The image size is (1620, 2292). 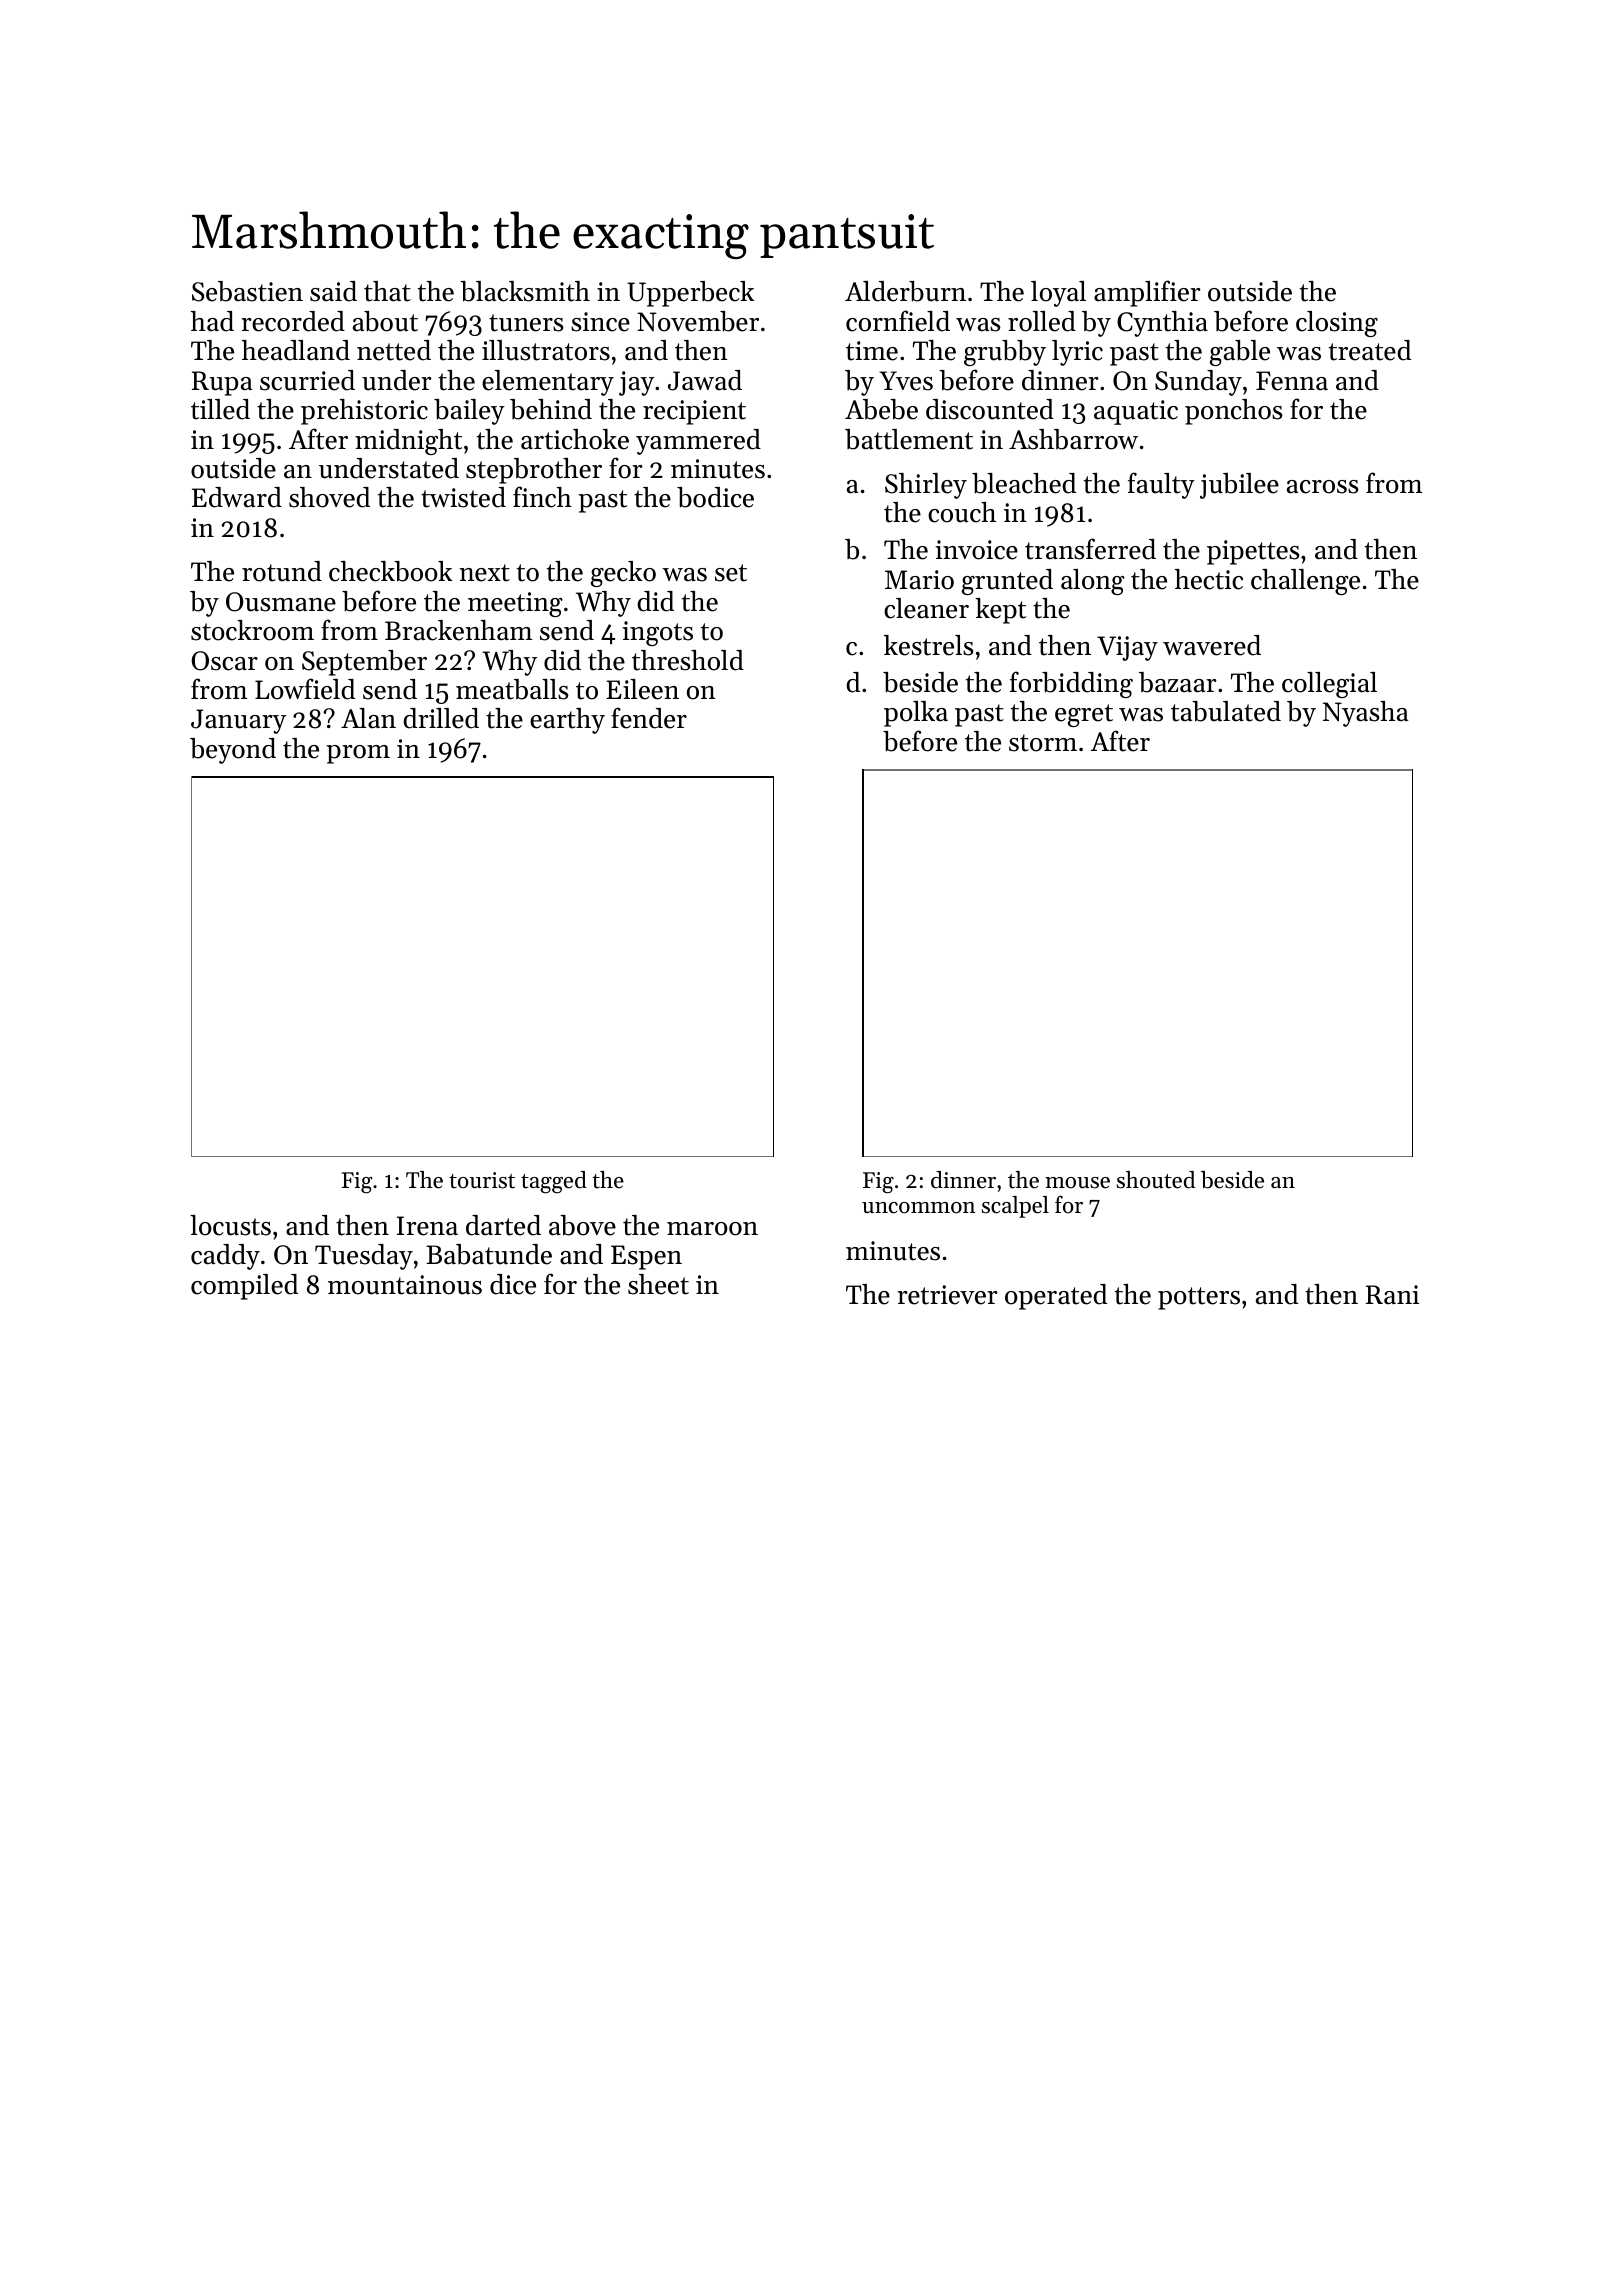 I want to click on shouted, so click(x=1156, y=1180).
